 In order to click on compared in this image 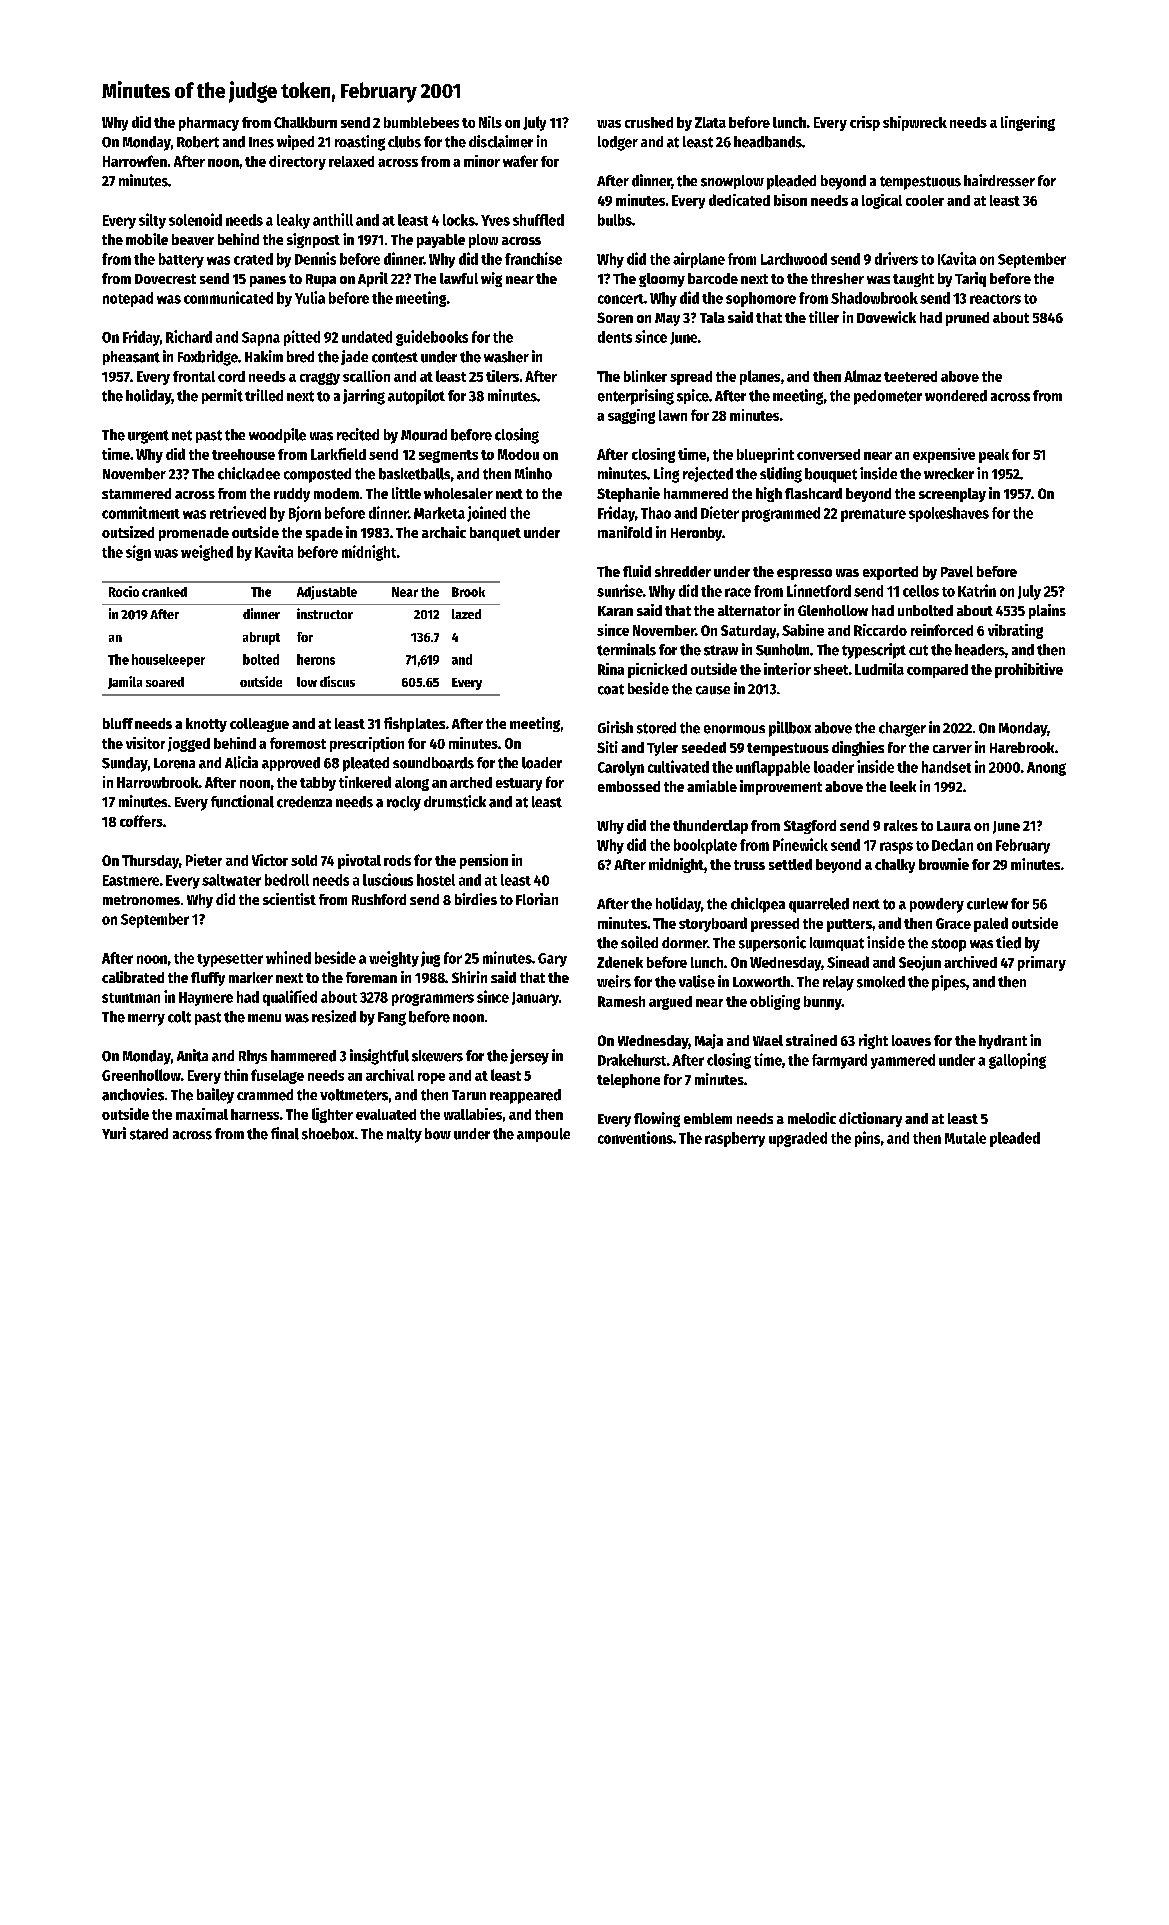, I will do `click(937, 671)`.
